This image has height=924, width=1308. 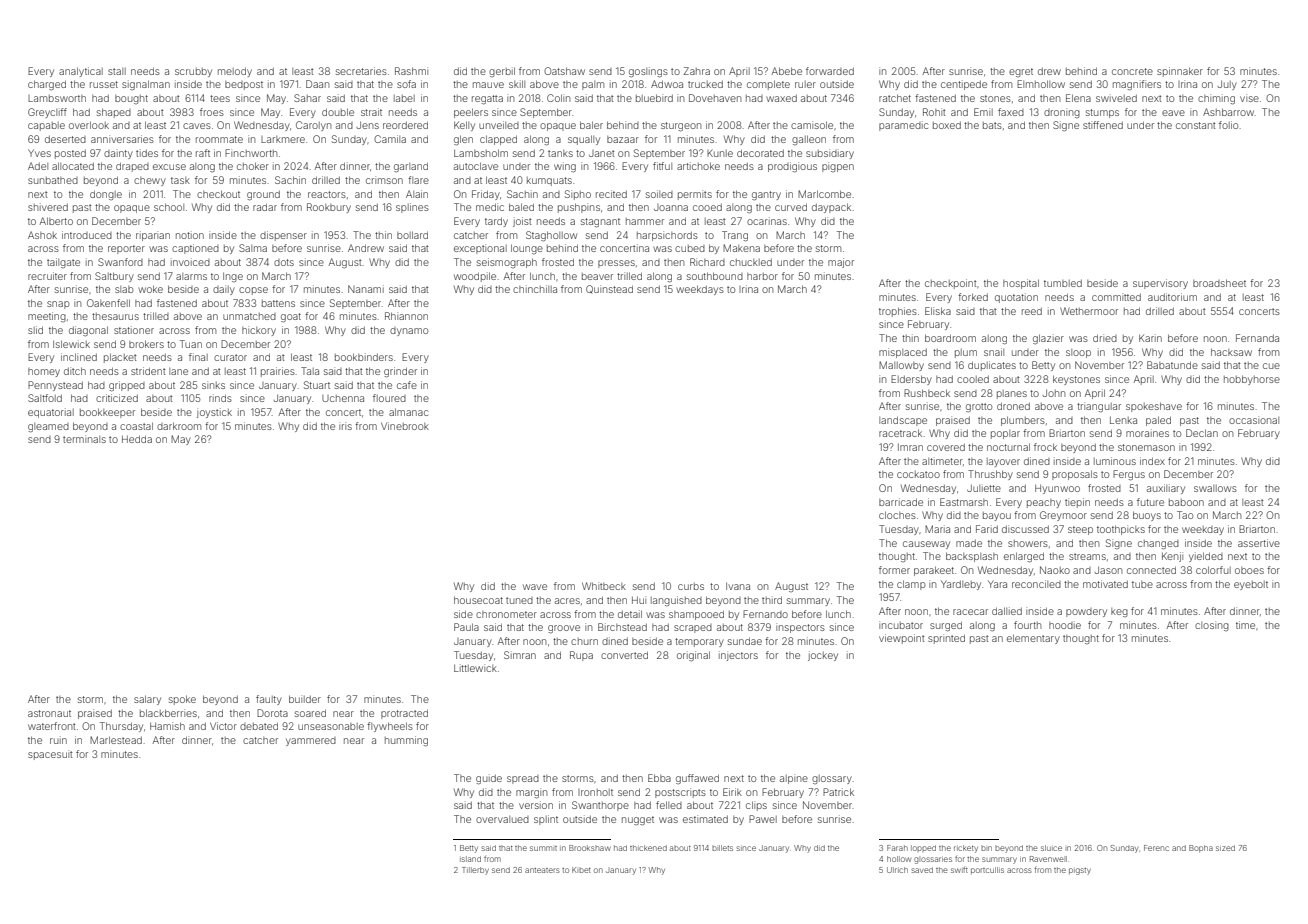 What do you see at coordinates (50, 755) in the image?
I see `spacesuit` at bounding box center [50, 755].
